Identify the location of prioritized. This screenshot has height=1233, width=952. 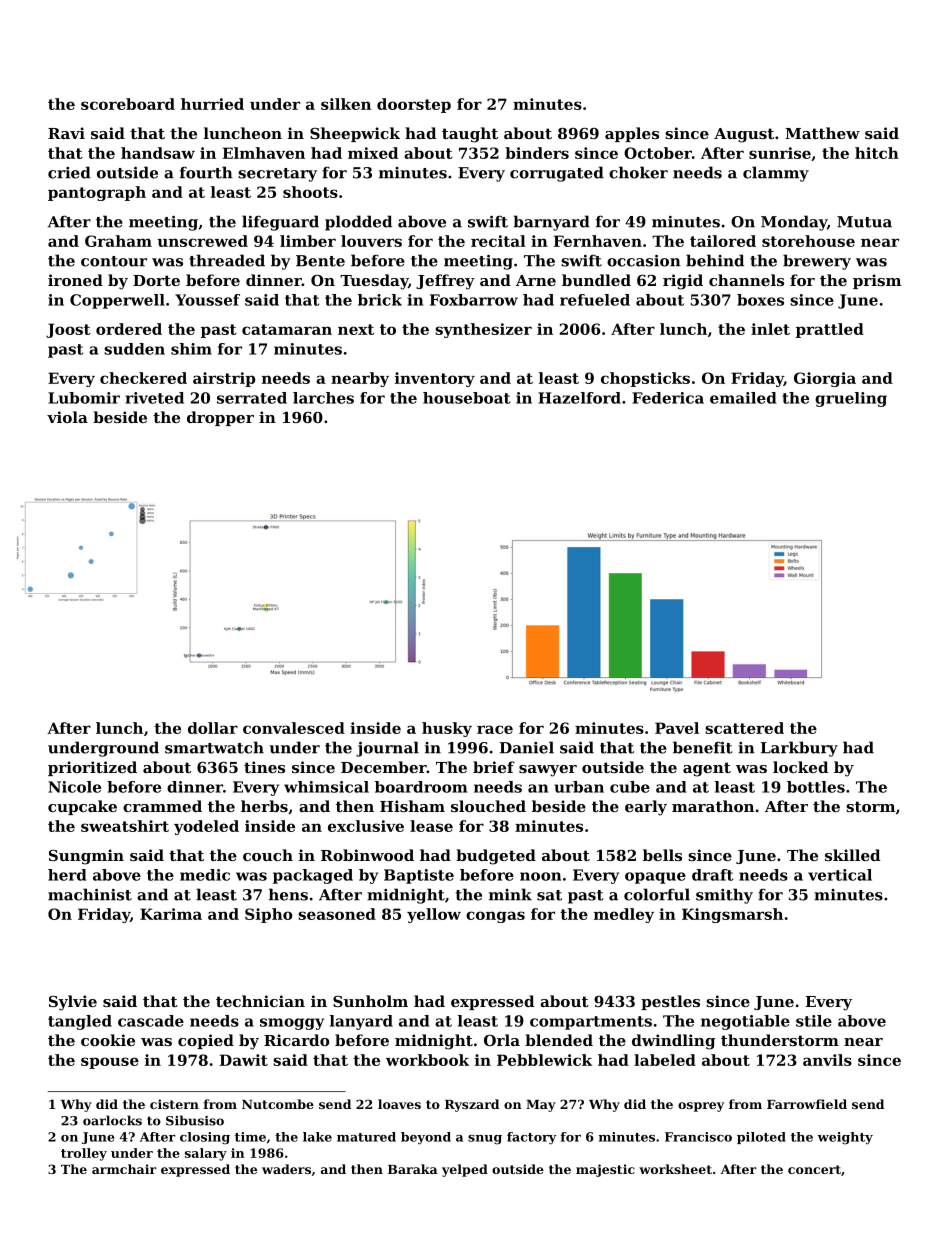
(92, 768).
